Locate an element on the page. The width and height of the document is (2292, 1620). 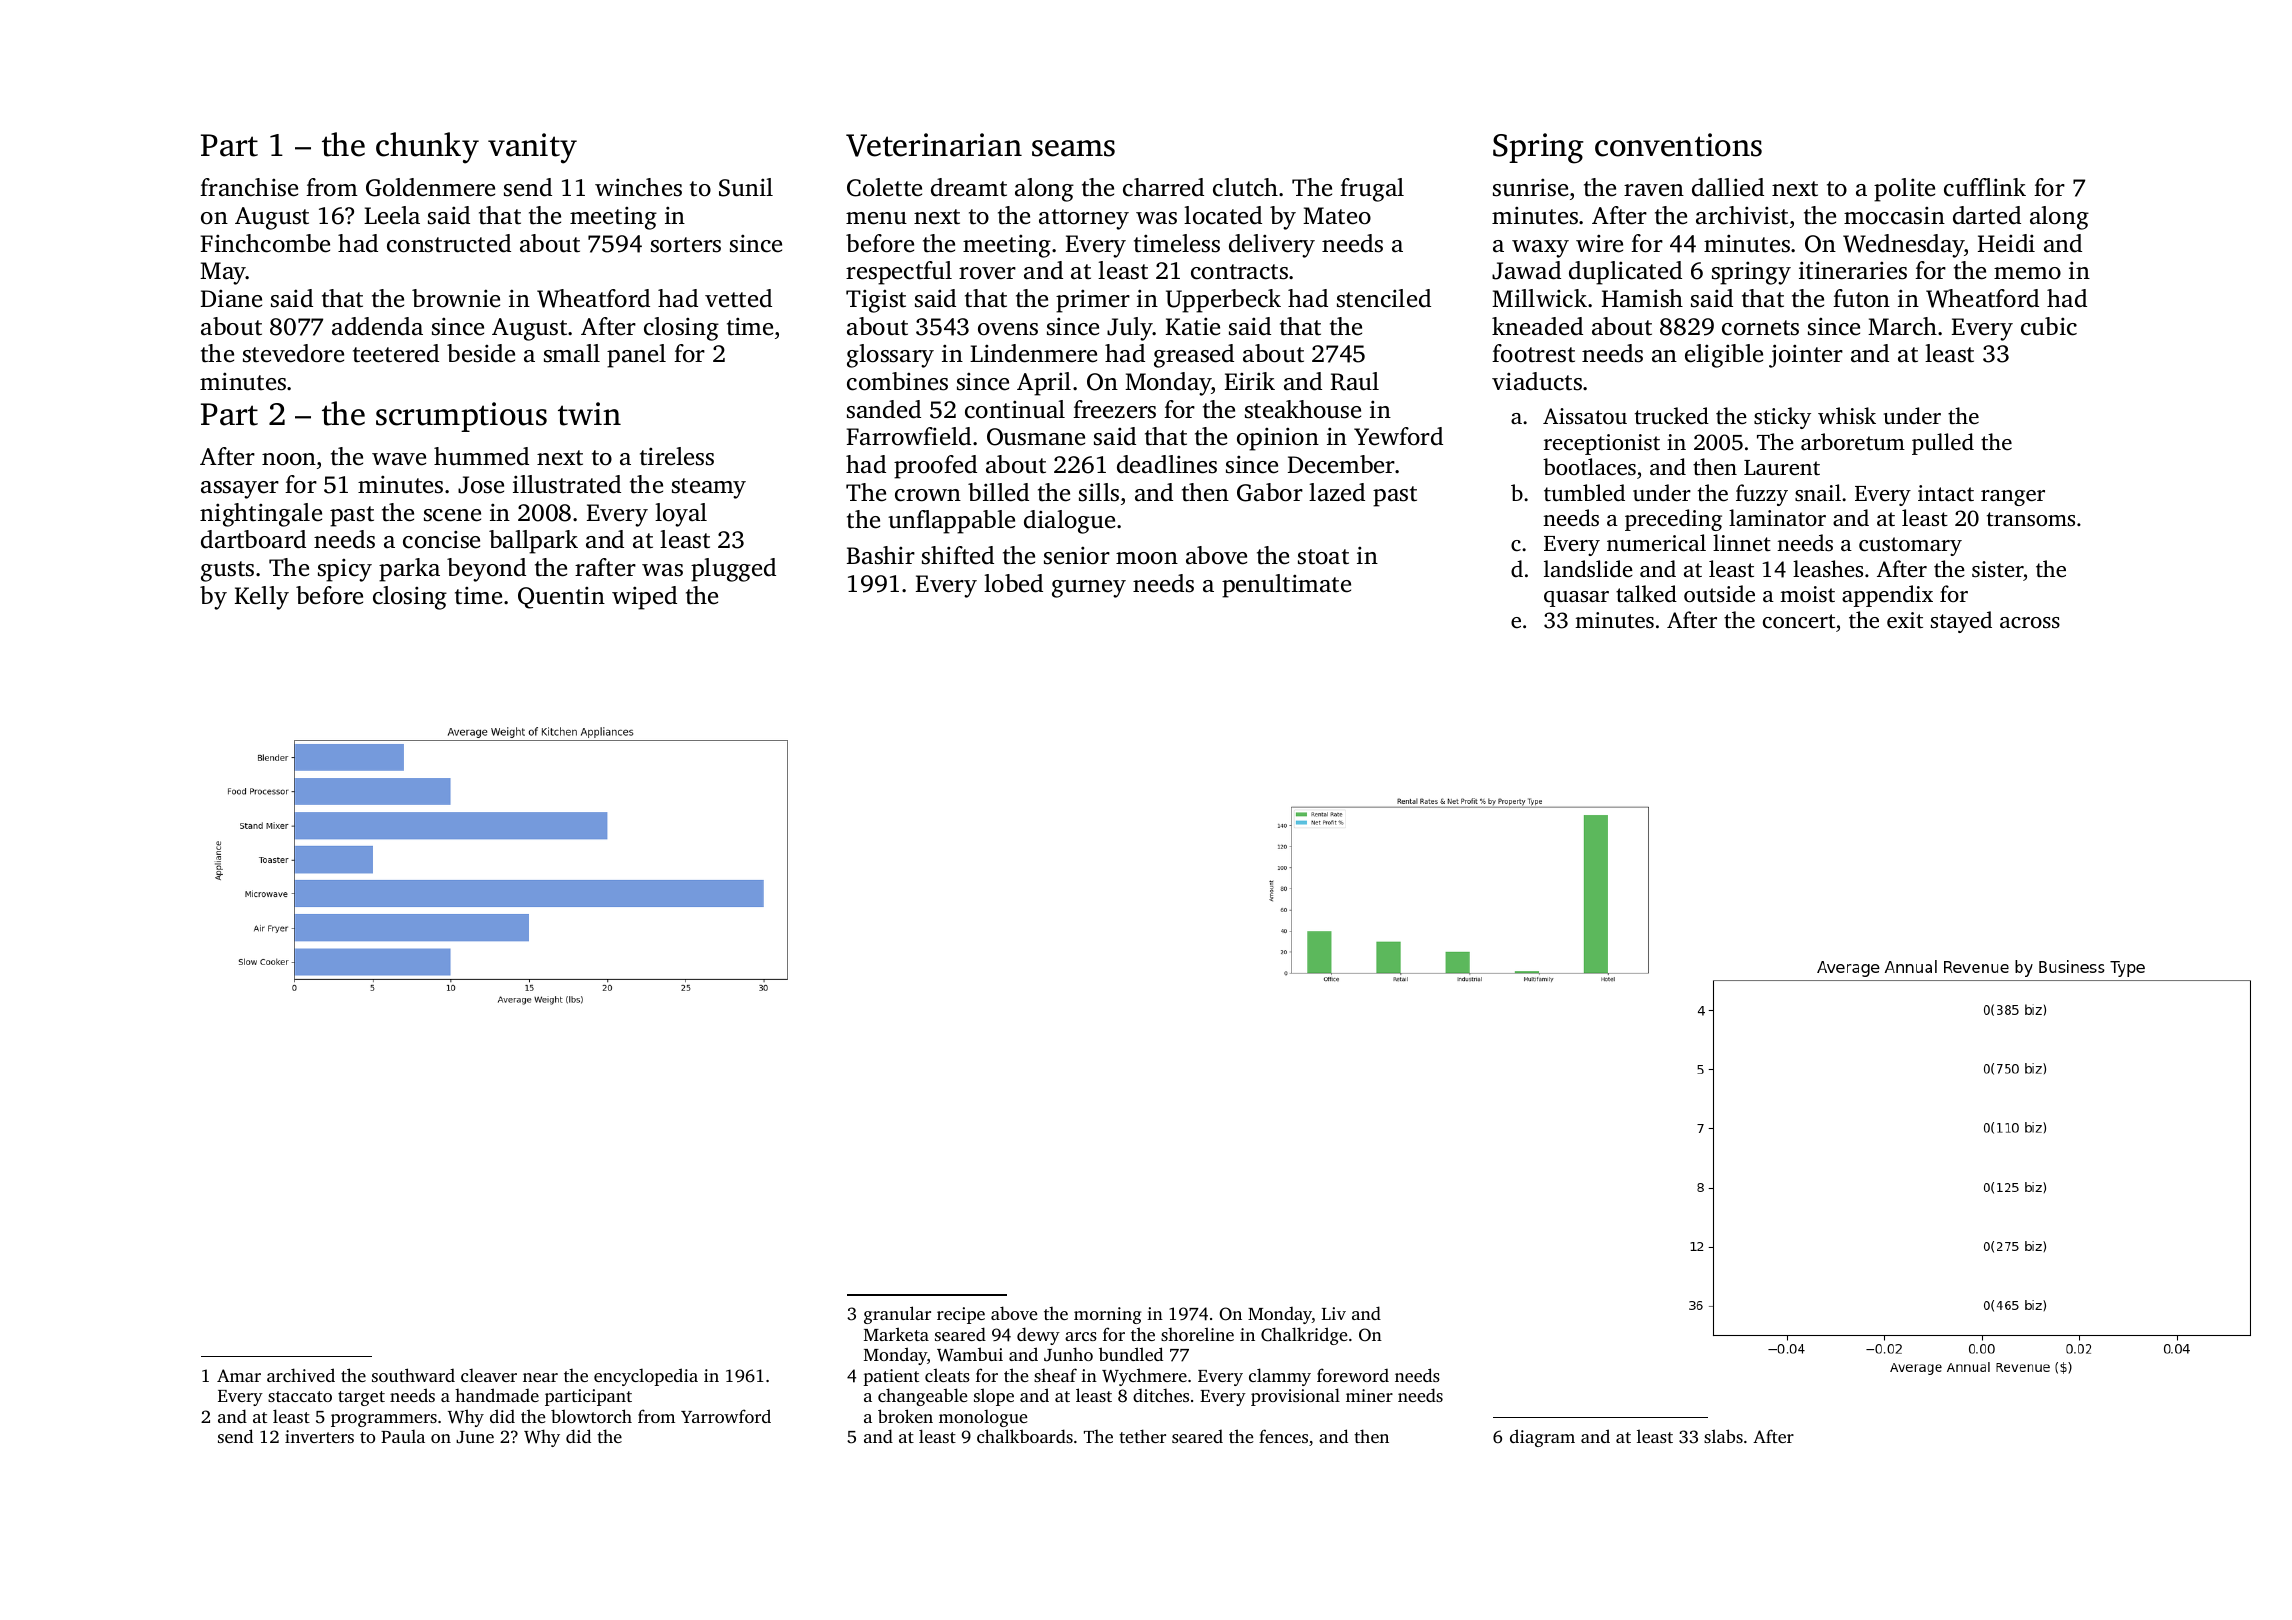
futon is located at coordinates (1861, 298).
